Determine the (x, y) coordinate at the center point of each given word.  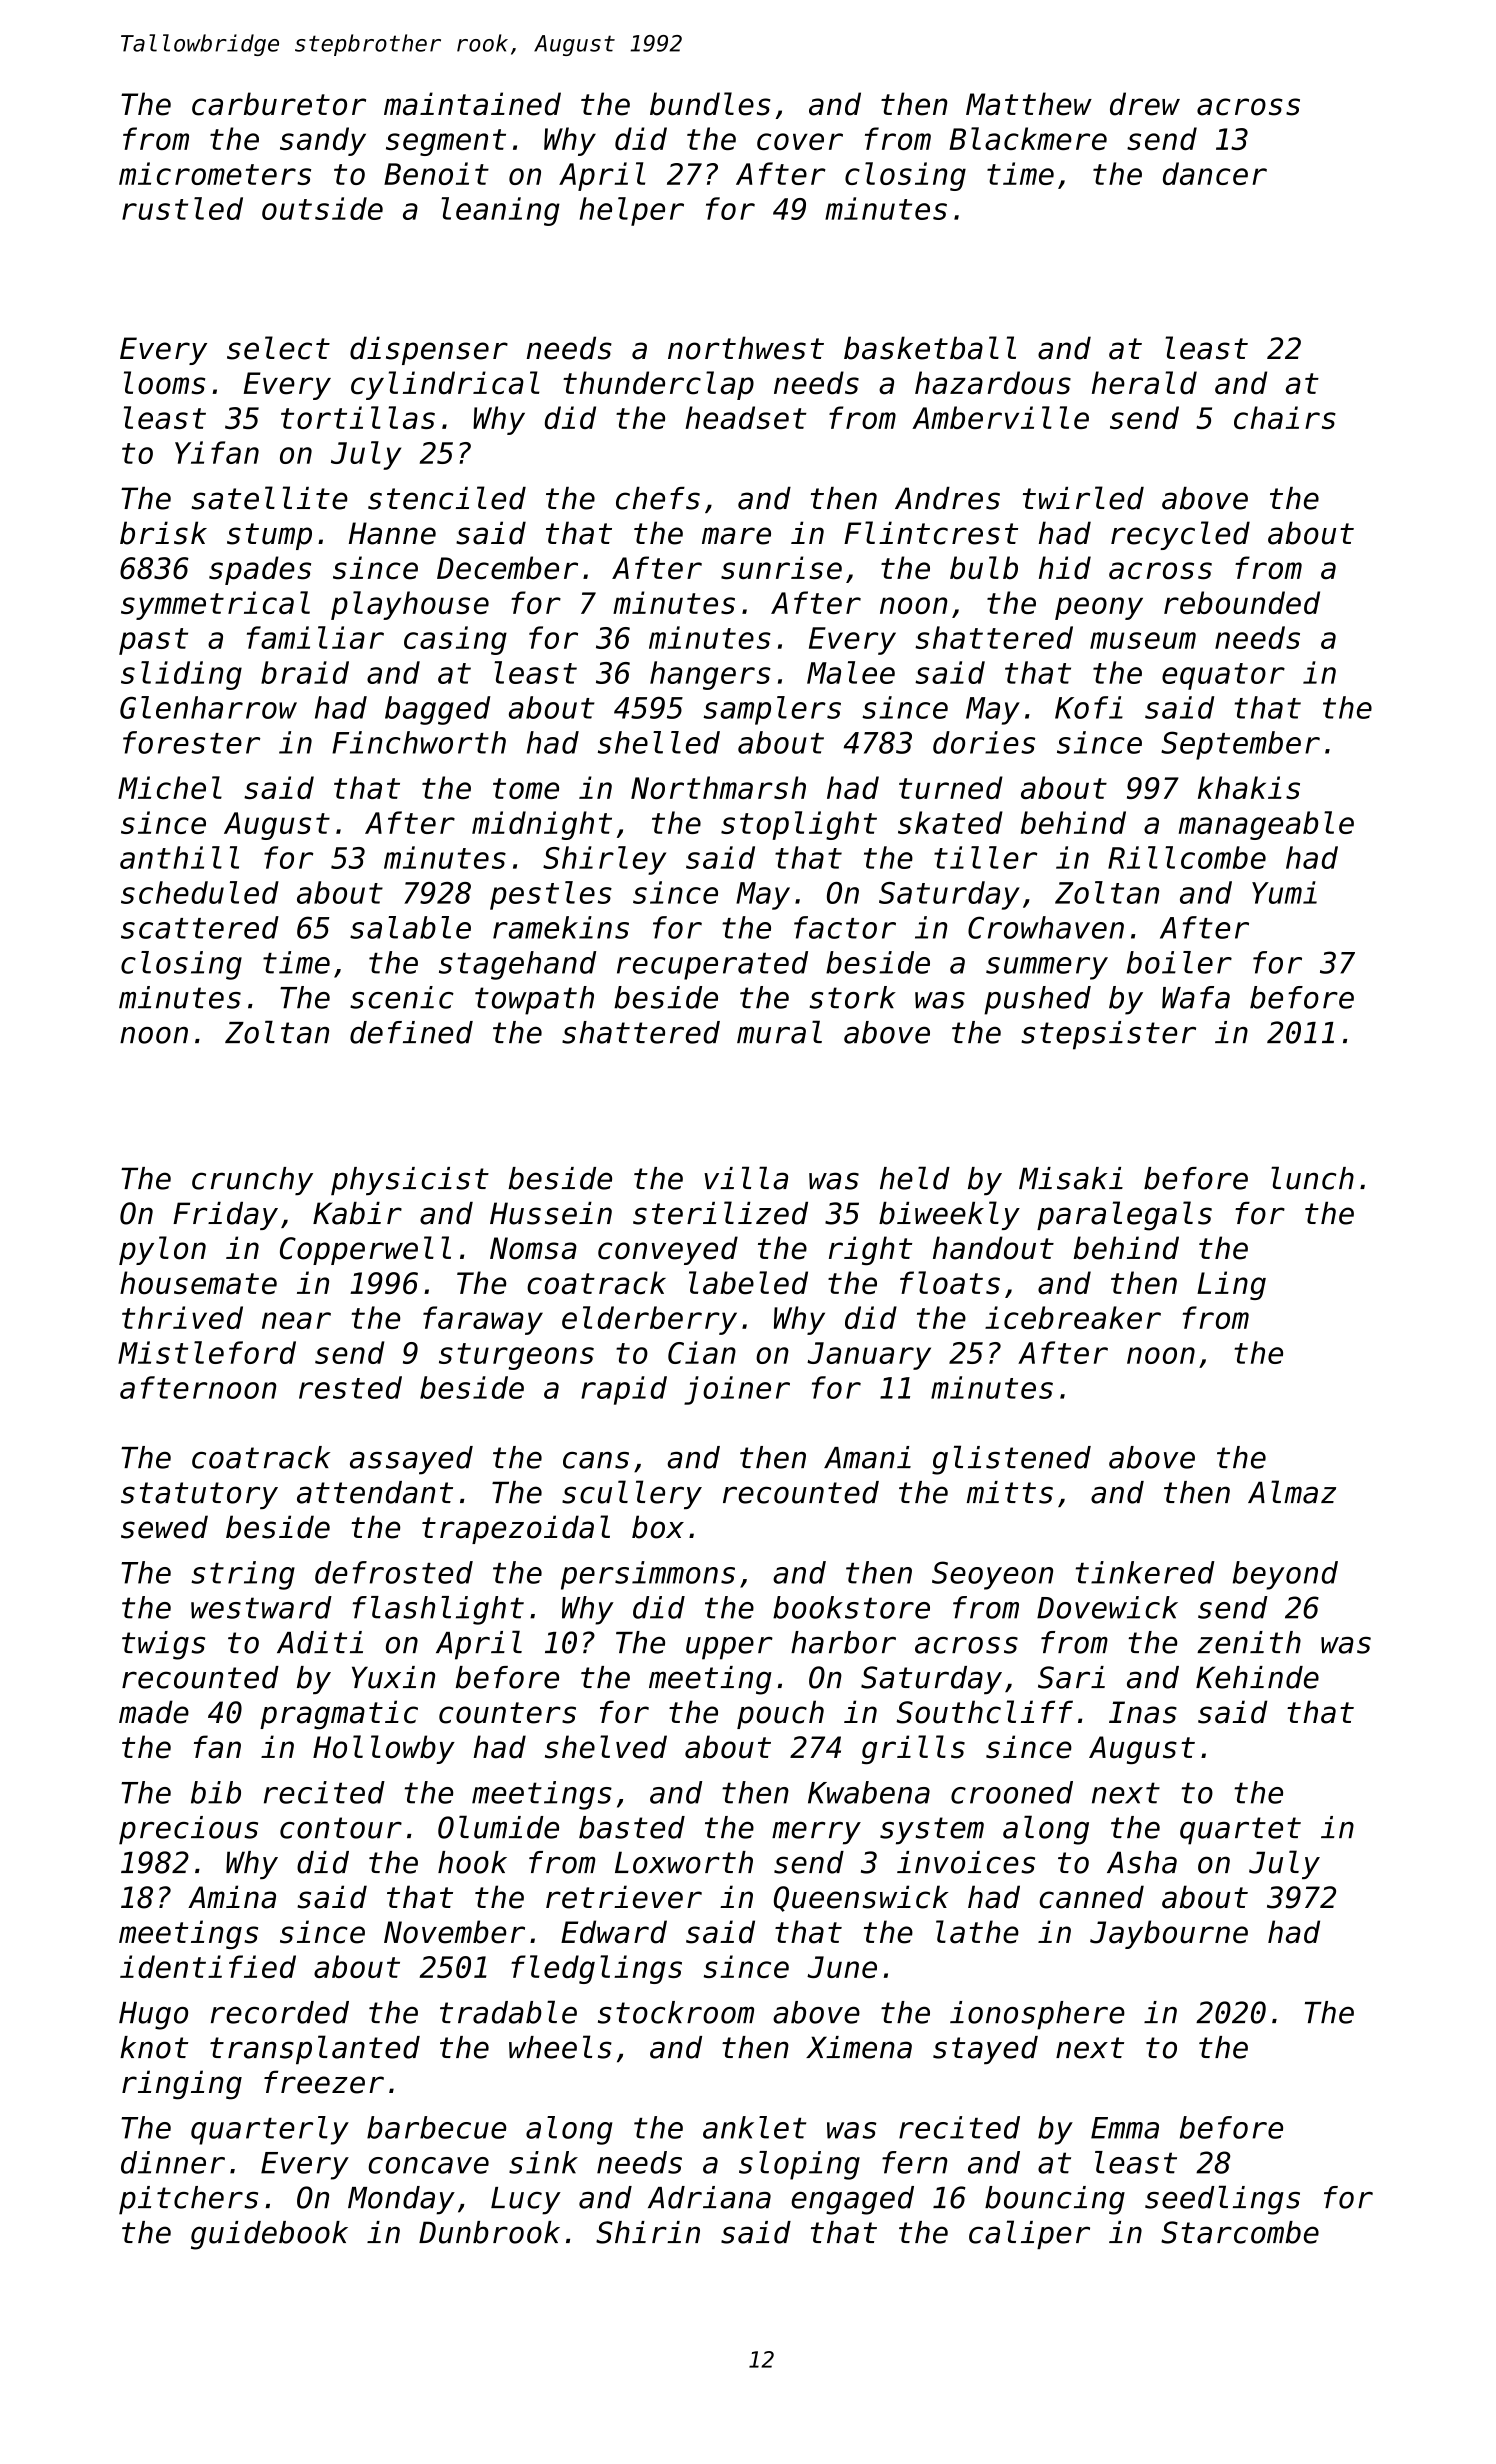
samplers (772, 710)
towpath (534, 1000)
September (1240, 745)
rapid (624, 1390)
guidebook (269, 2235)
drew (1145, 104)
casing (455, 640)
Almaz (1292, 1492)
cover (800, 141)
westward (261, 1607)
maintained (472, 104)
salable (410, 927)
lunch (1312, 1178)
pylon (162, 1250)
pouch (780, 1714)
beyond (1285, 1575)
